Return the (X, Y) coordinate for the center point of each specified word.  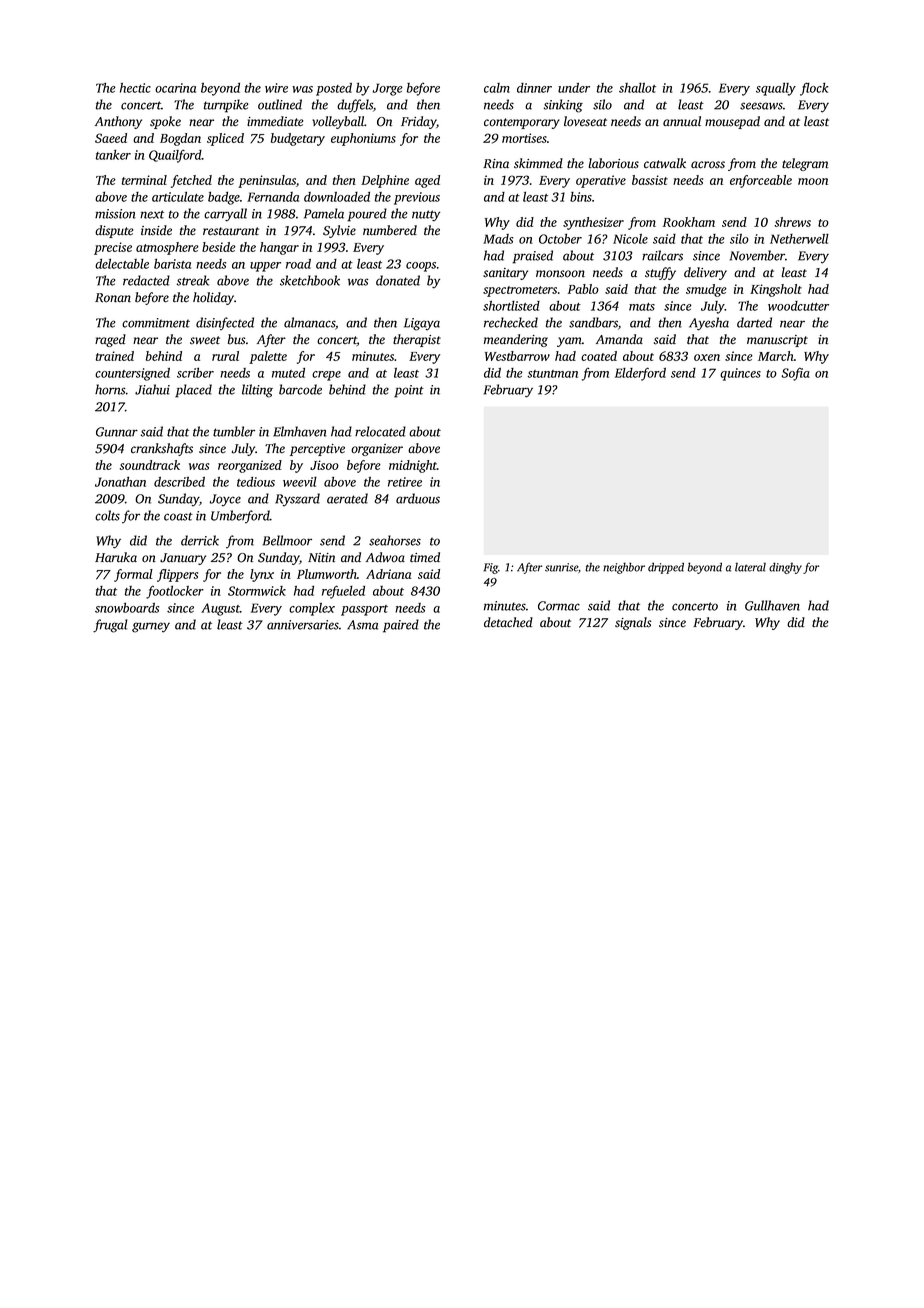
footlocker (175, 592)
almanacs (309, 322)
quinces (740, 374)
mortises (524, 138)
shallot (637, 88)
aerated (347, 498)
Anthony (118, 122)
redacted (146, 280)
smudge (706, 290)
